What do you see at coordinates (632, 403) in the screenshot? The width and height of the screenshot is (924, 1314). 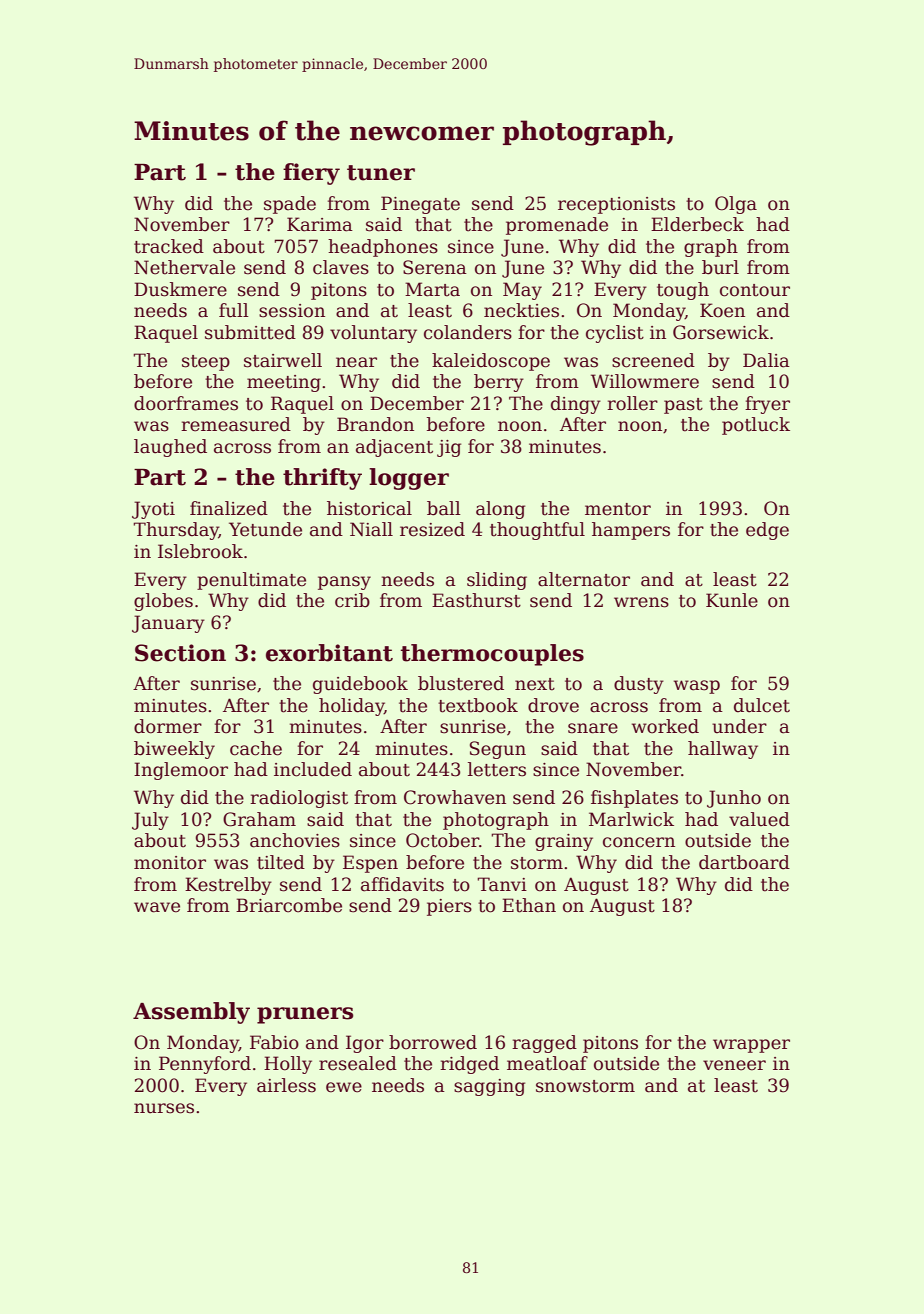 I see `roller` at bounding box center [632, 403].
